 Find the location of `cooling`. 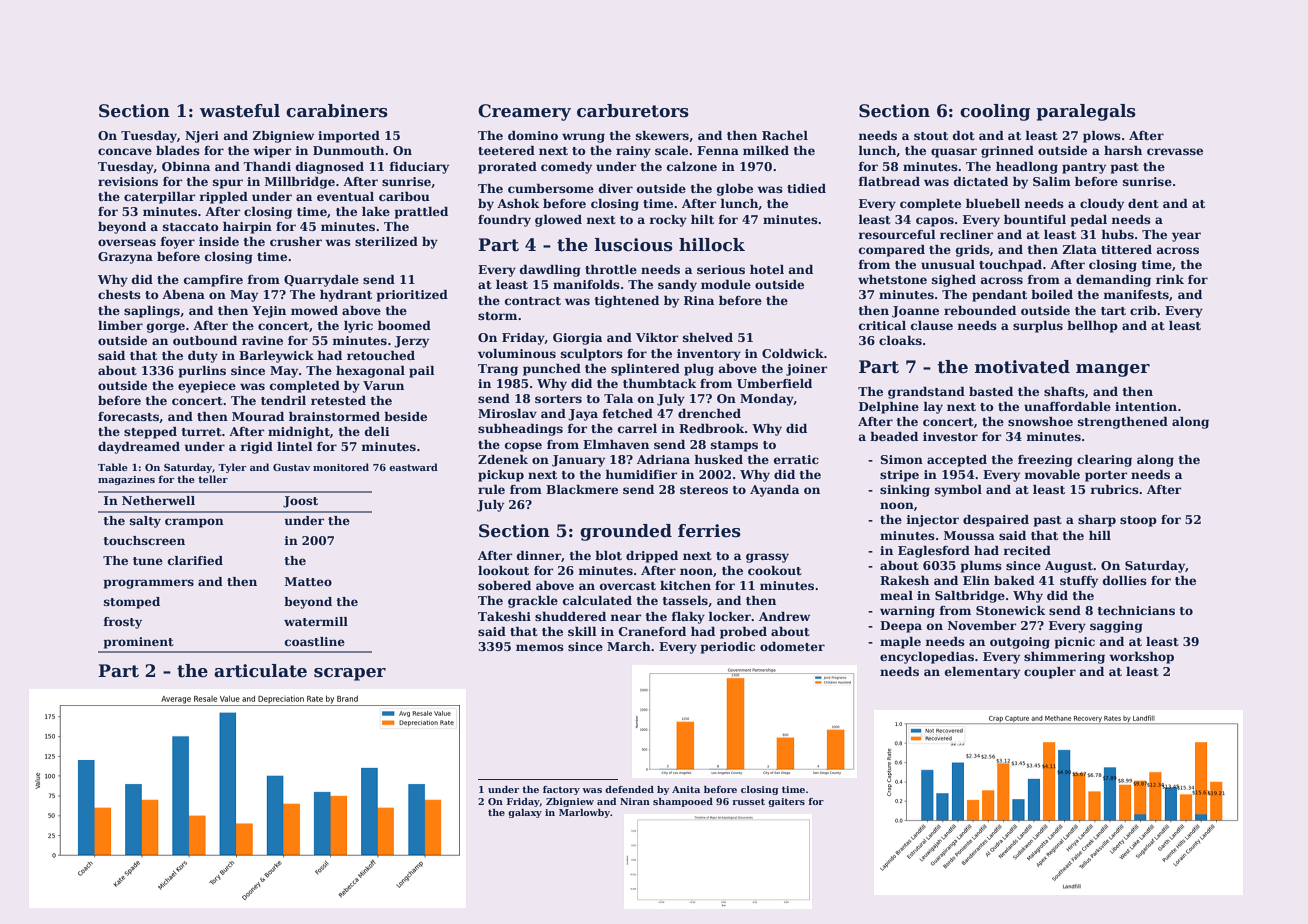

cooling is located at coordinates (995, 112).
